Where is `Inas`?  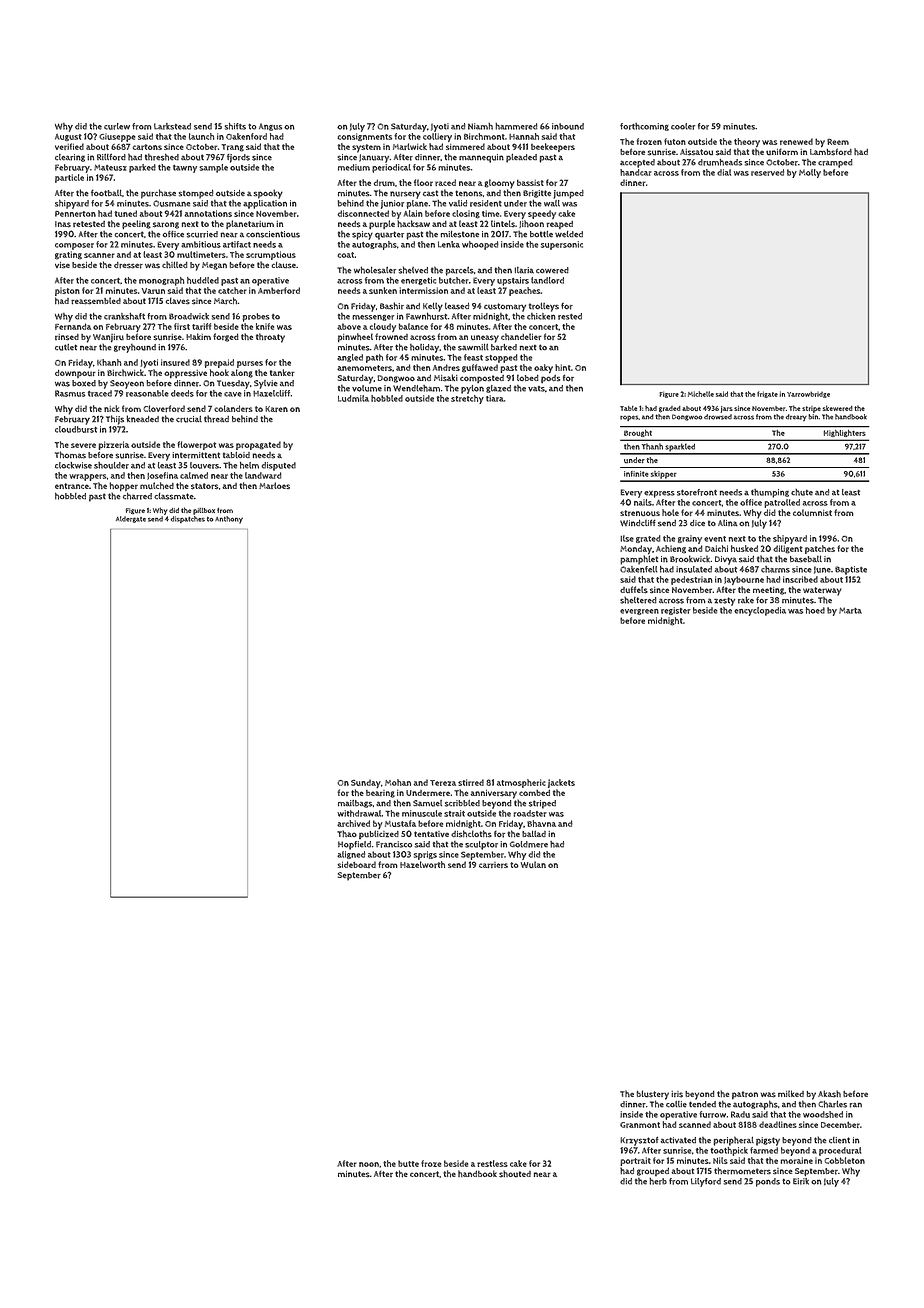 Inas is located at coordinates (63, 224).
